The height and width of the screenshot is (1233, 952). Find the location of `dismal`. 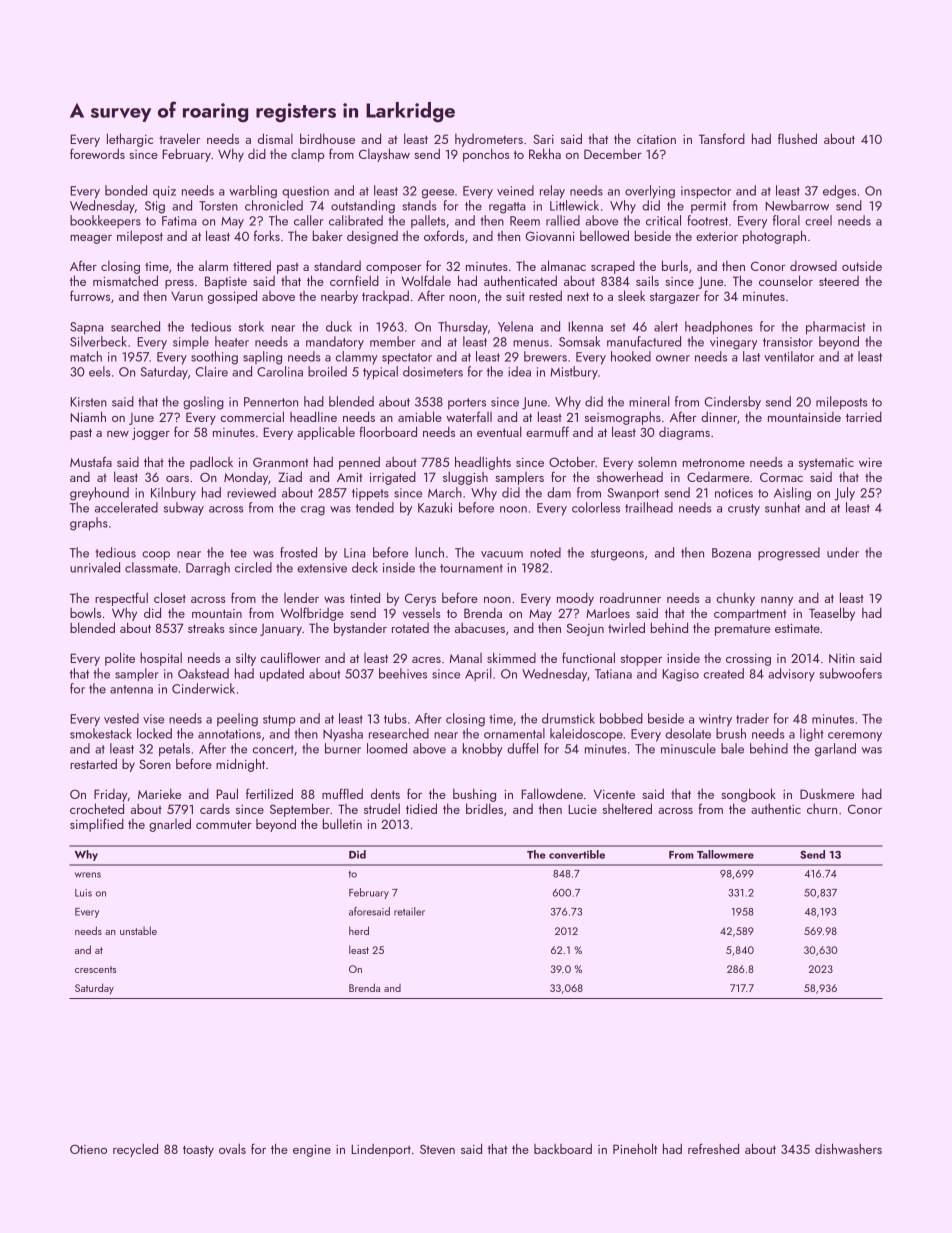

dismal is located at coordinates (275, 138).
